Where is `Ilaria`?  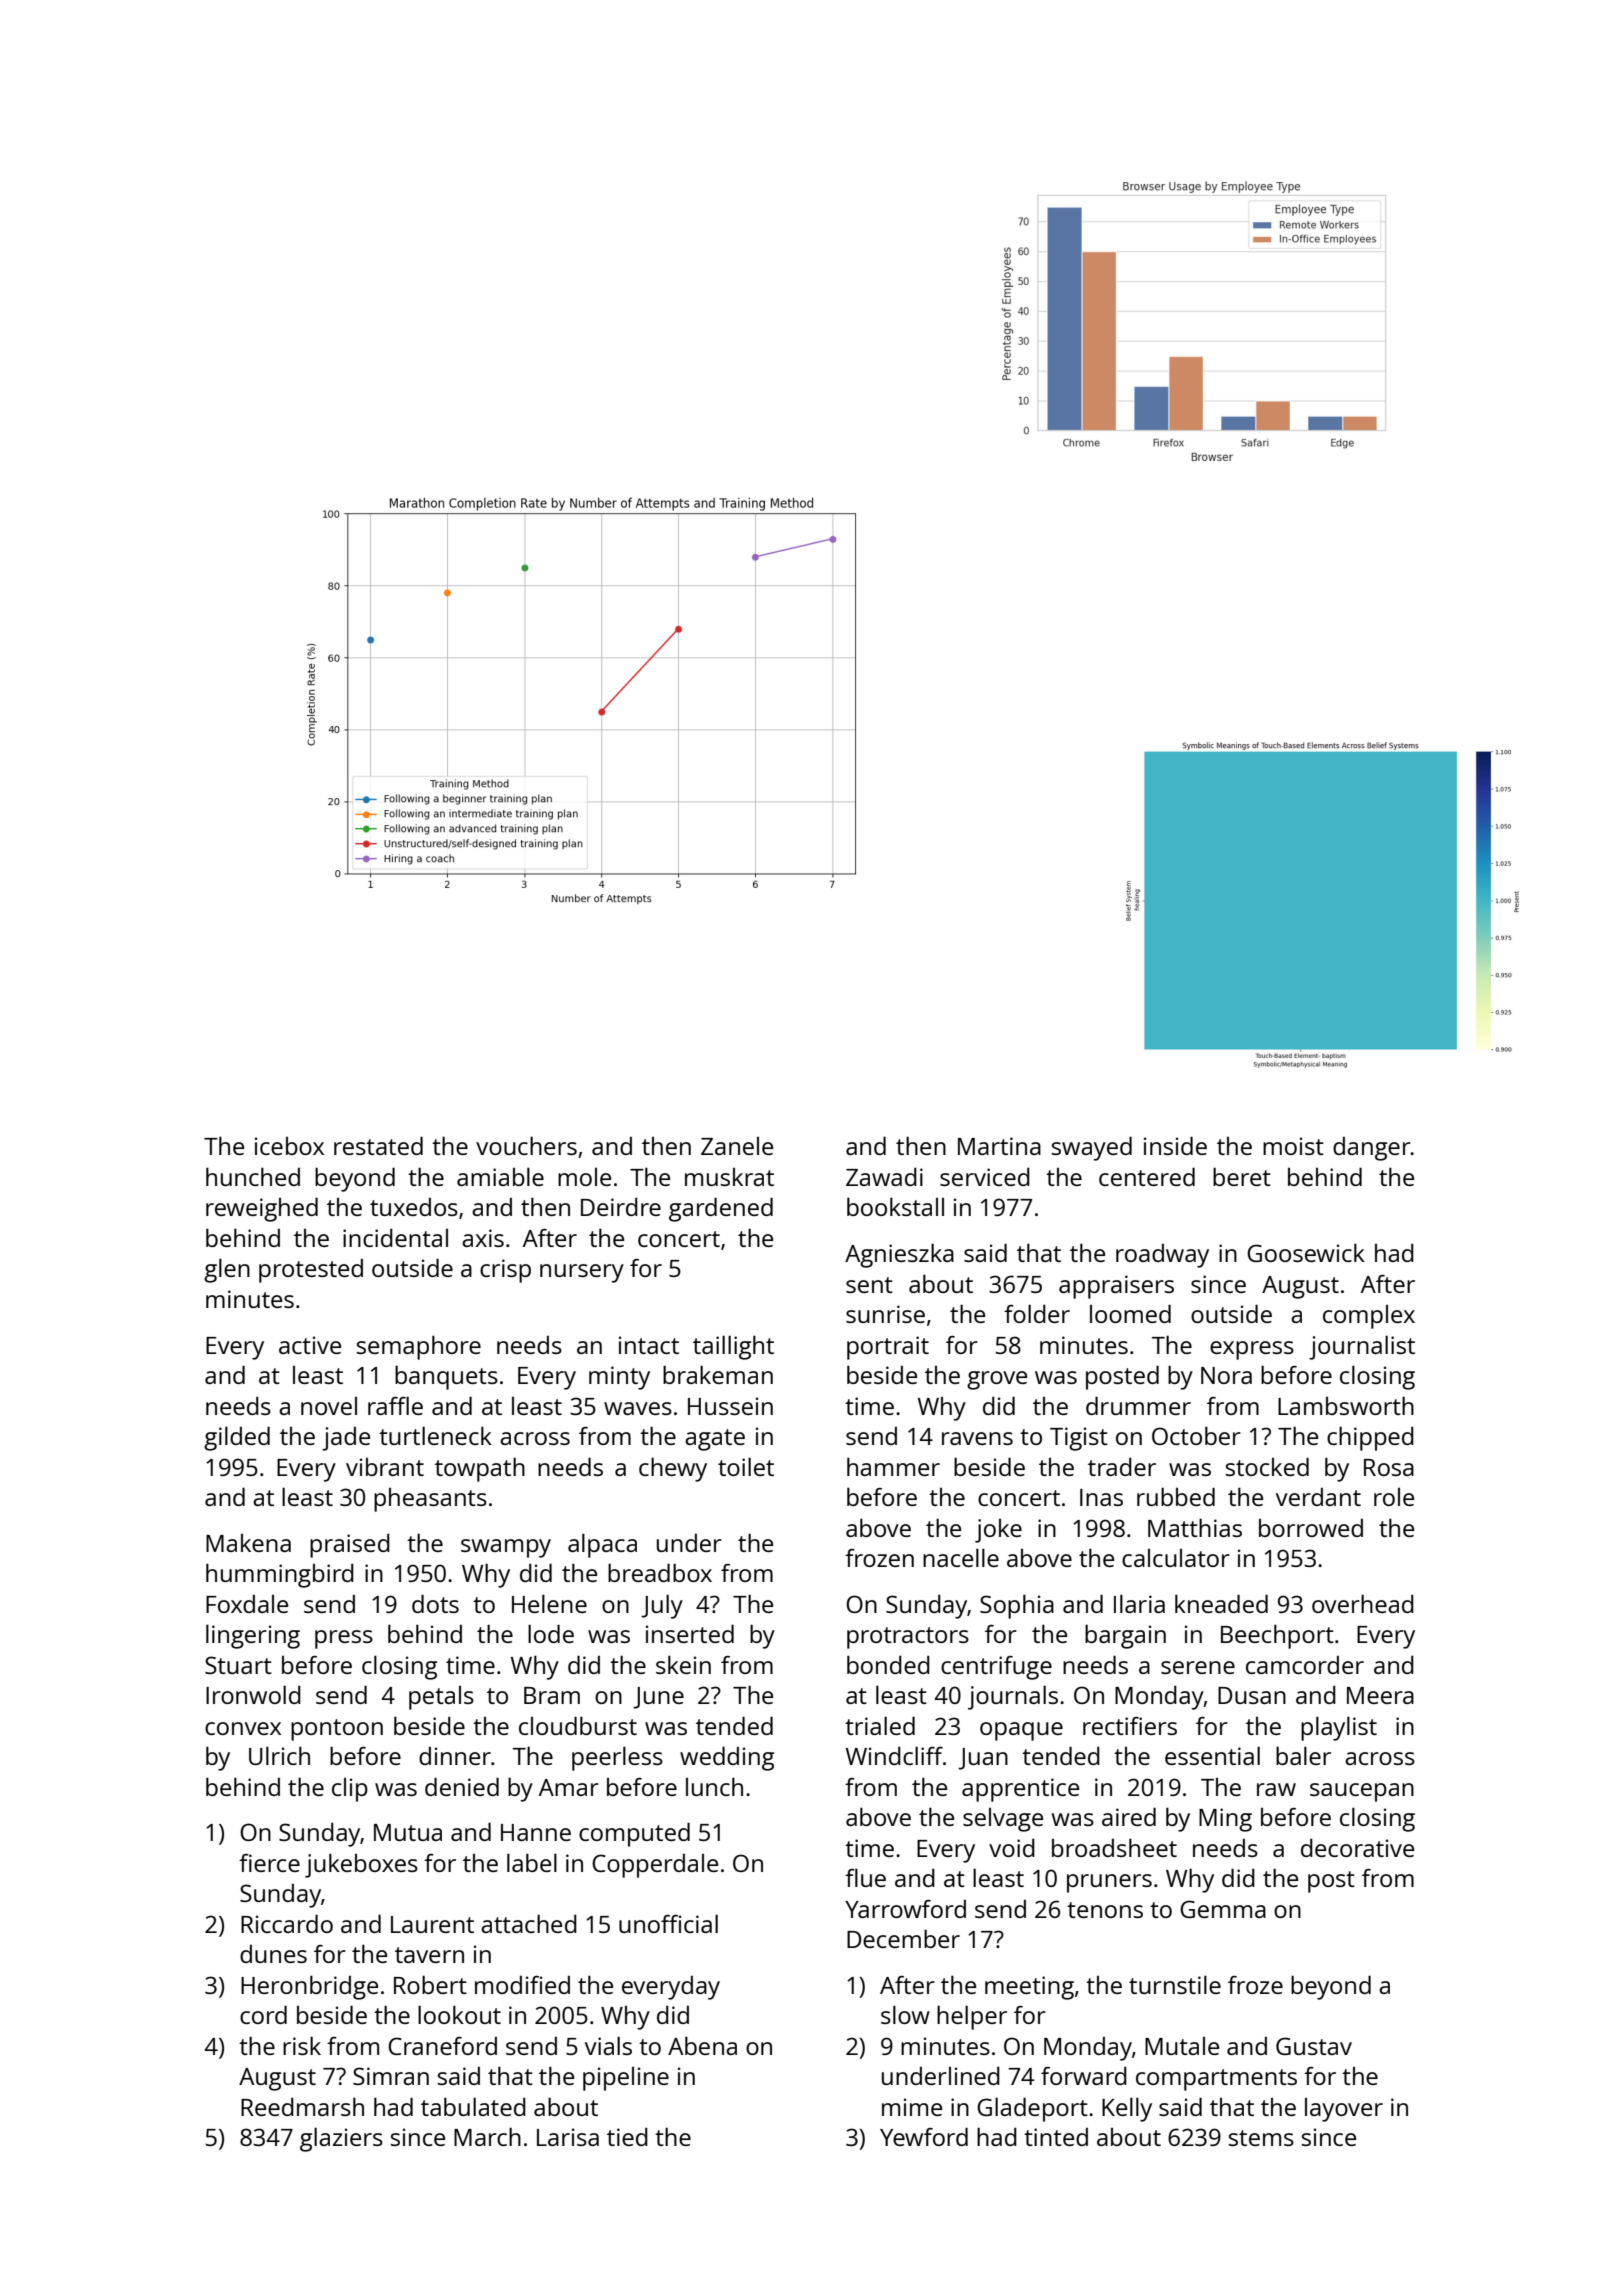 Ilaria is located at coordinates (1139, 1603).
